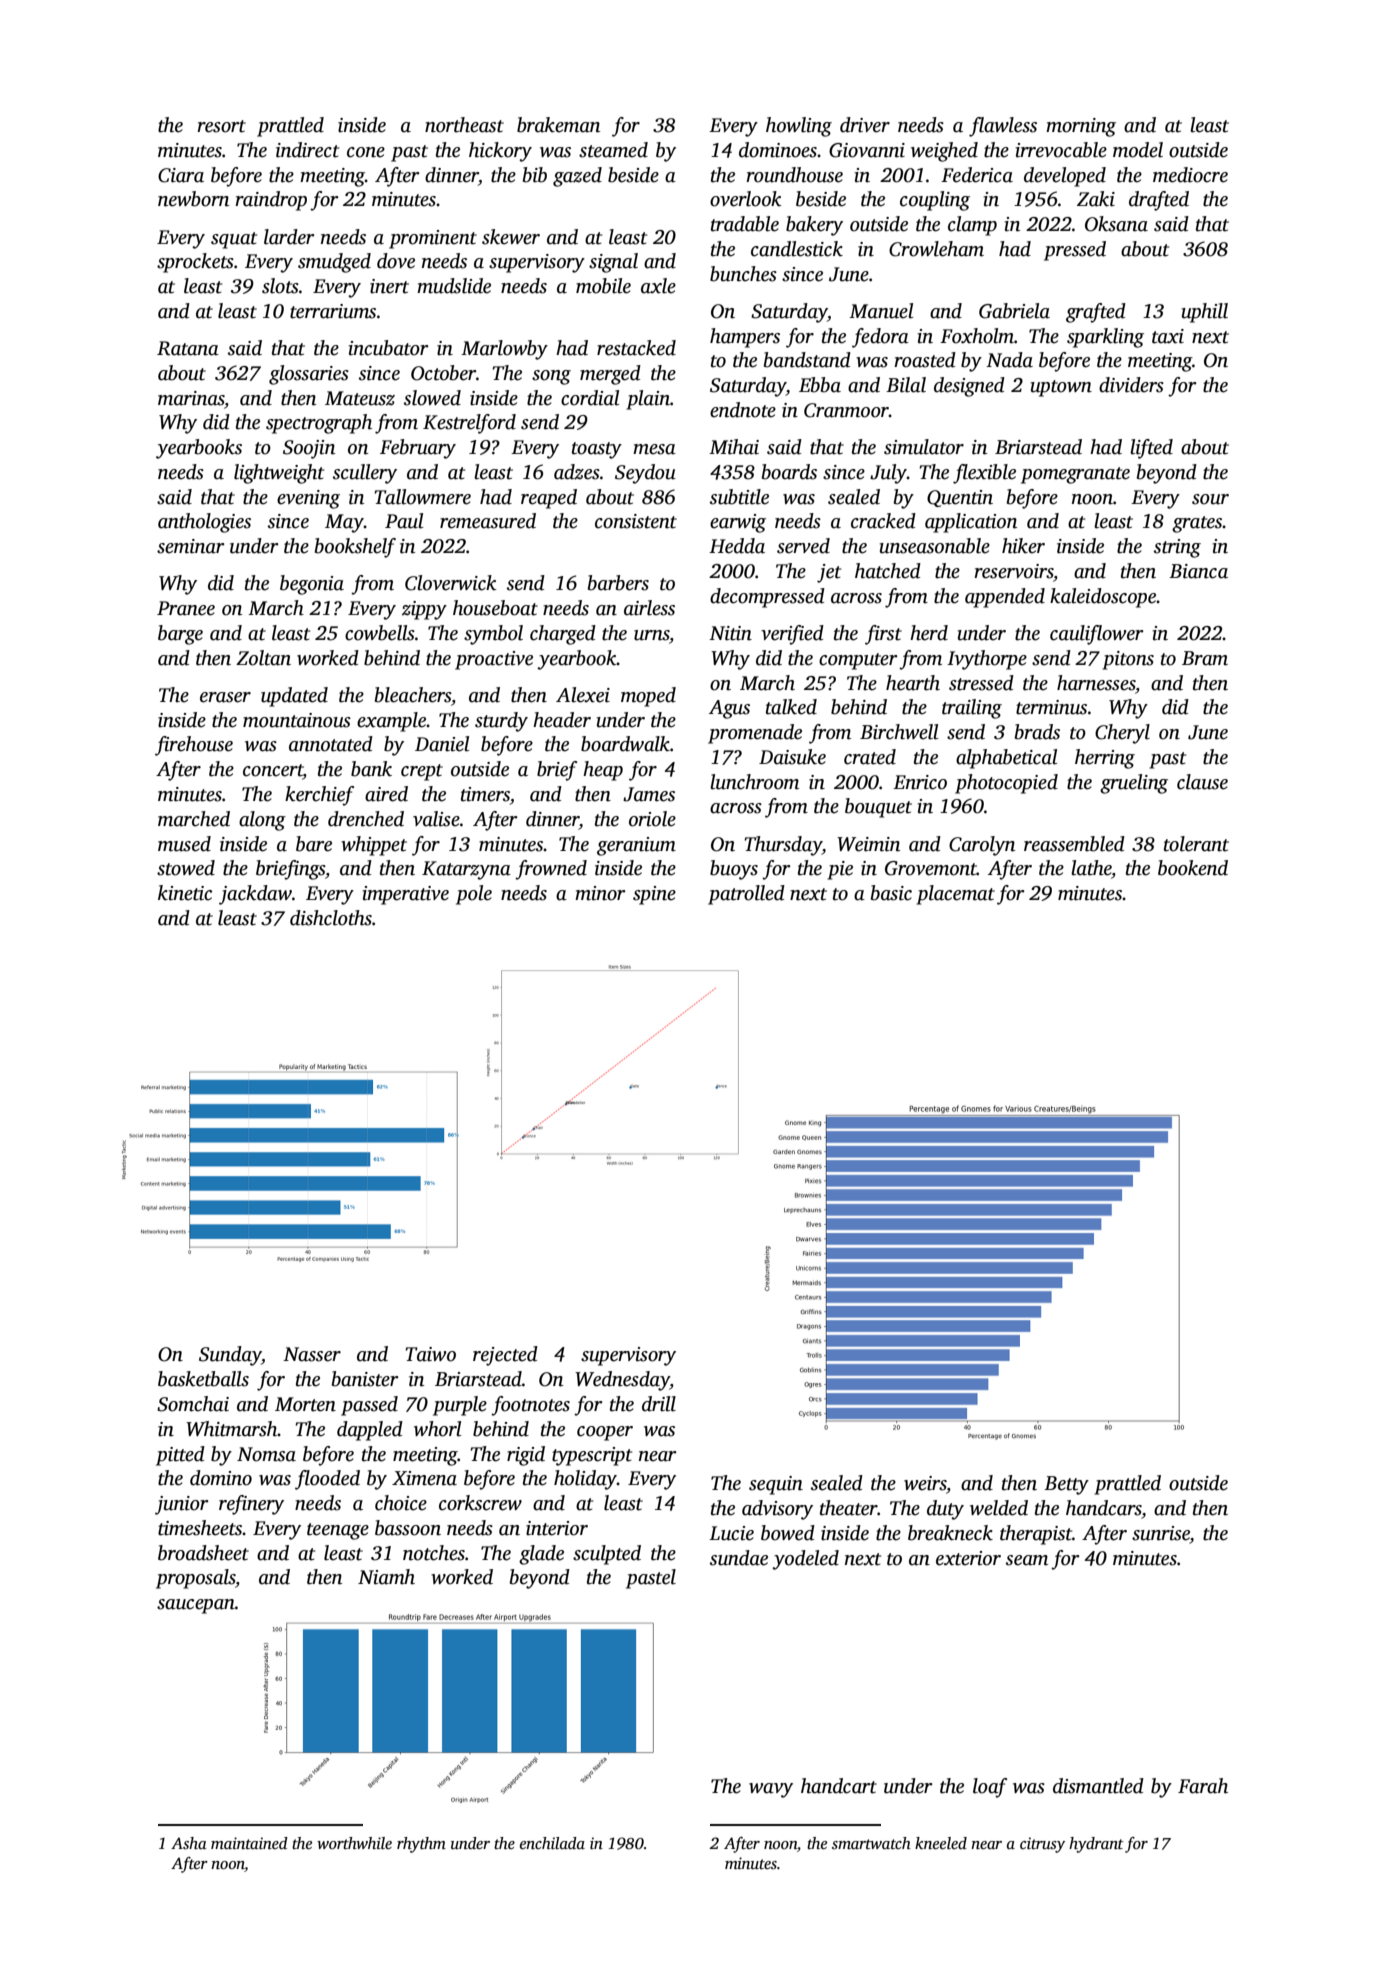 The image size is (1386, 1969). I want to click on bookend, so click(1193, 868).
